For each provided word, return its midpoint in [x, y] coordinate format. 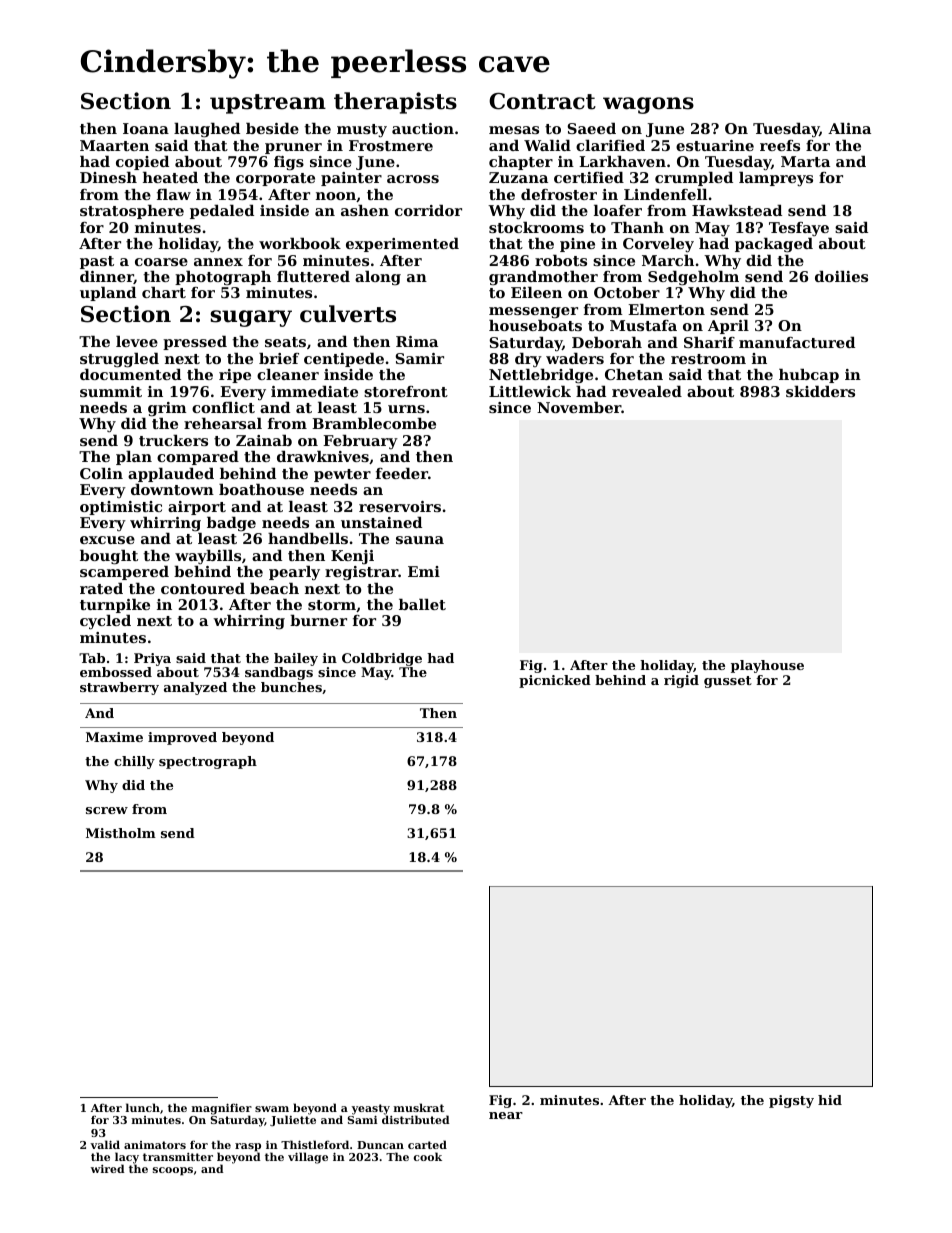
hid [830, 1100]
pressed [195, 343]
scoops [173, 1171]
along [378, 278]
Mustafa [643, 325]
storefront [406, 391]
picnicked [555, 681]
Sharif [709, 342]
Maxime [114, 737]
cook [428, 1156]
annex [218, 262]
